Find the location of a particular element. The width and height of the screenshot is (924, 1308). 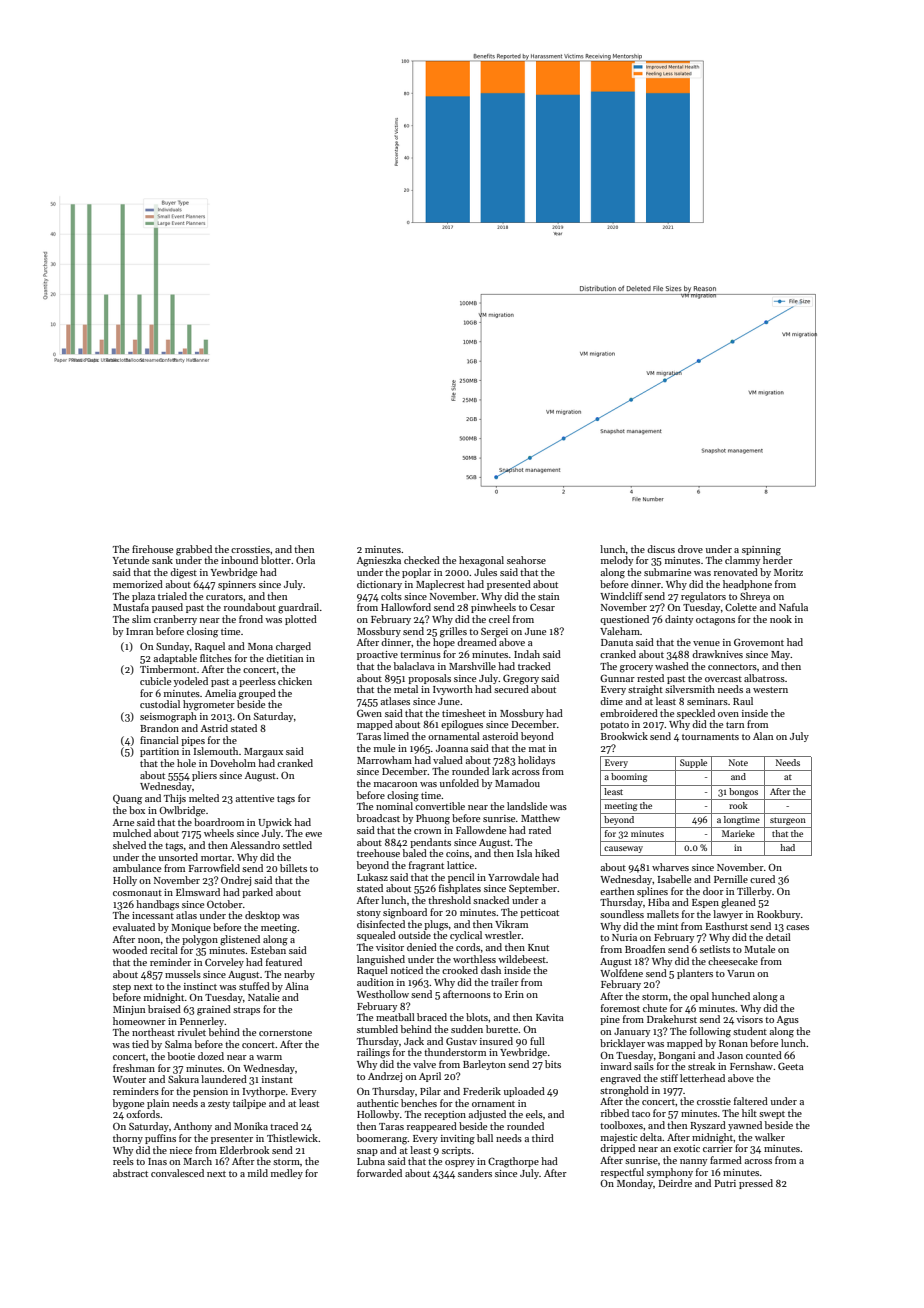

handbags is located at coordinates (157, 905).
